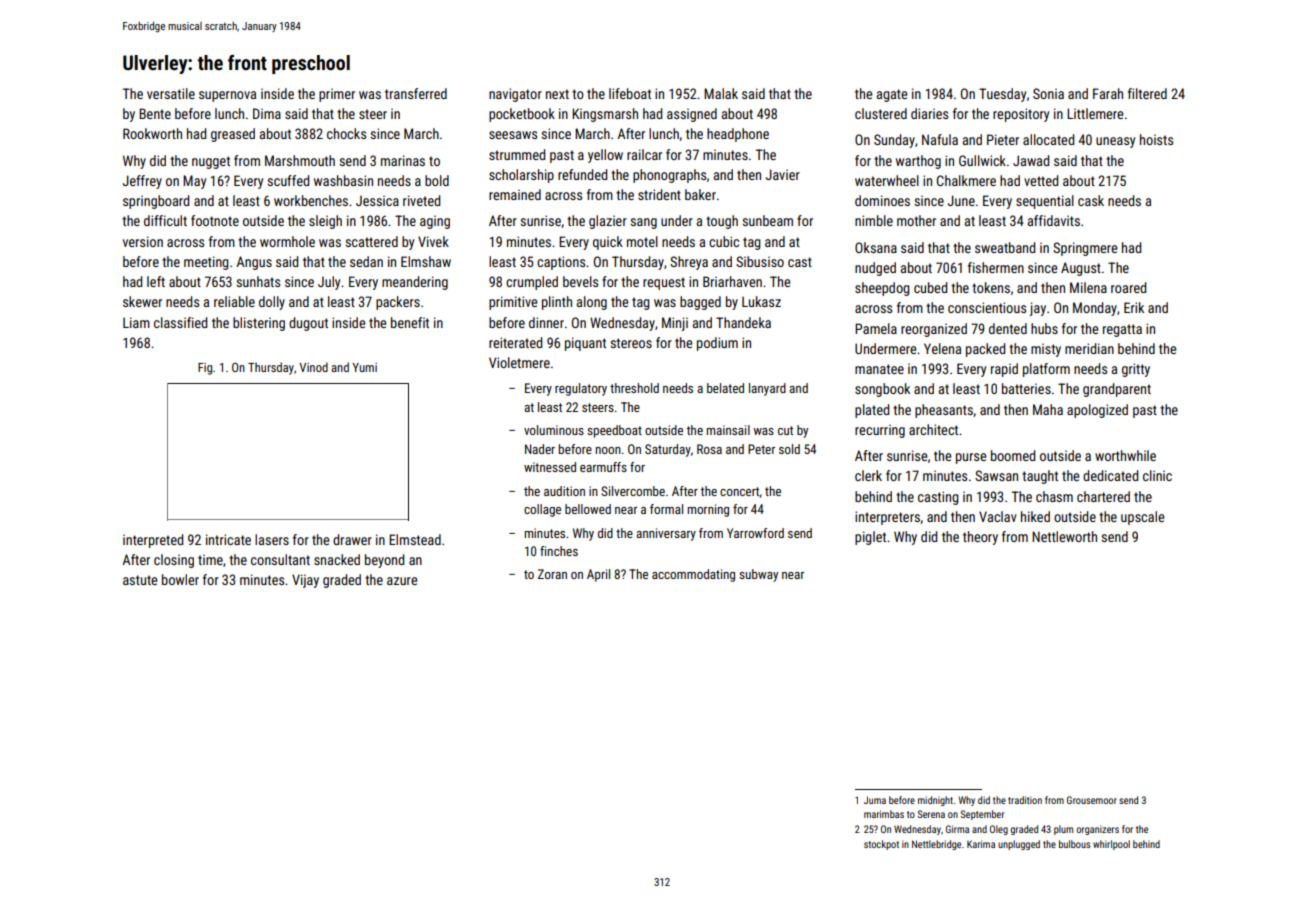  What do you see at coordinates (717, 344) in the page?
I see `podium` at bounding box center [717, 344].
